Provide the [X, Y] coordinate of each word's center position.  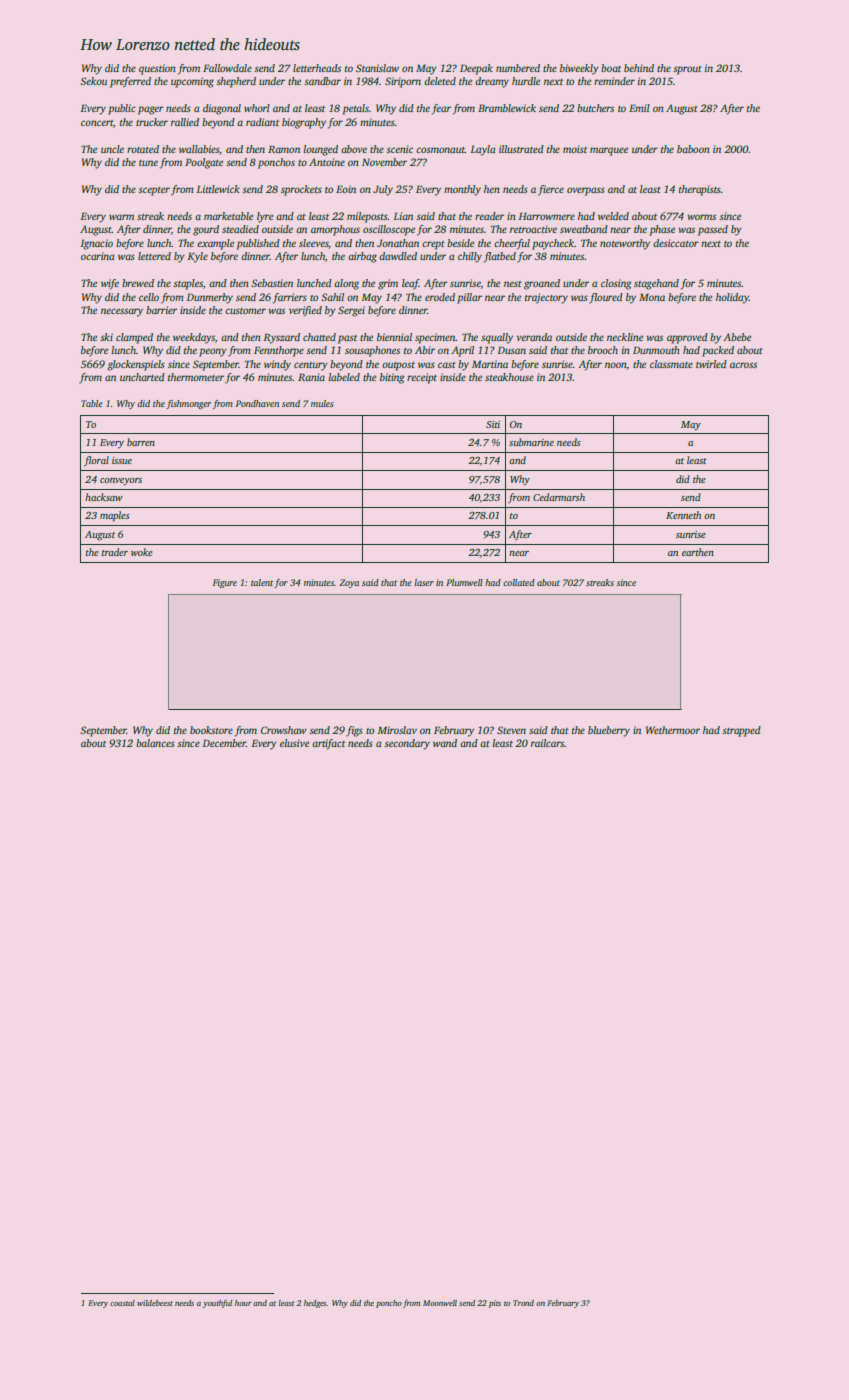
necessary [122, 312]
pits [495, 1304]
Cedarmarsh [559, 497]
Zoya [349, 583]
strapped [741, 731]
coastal [122, 1303]
